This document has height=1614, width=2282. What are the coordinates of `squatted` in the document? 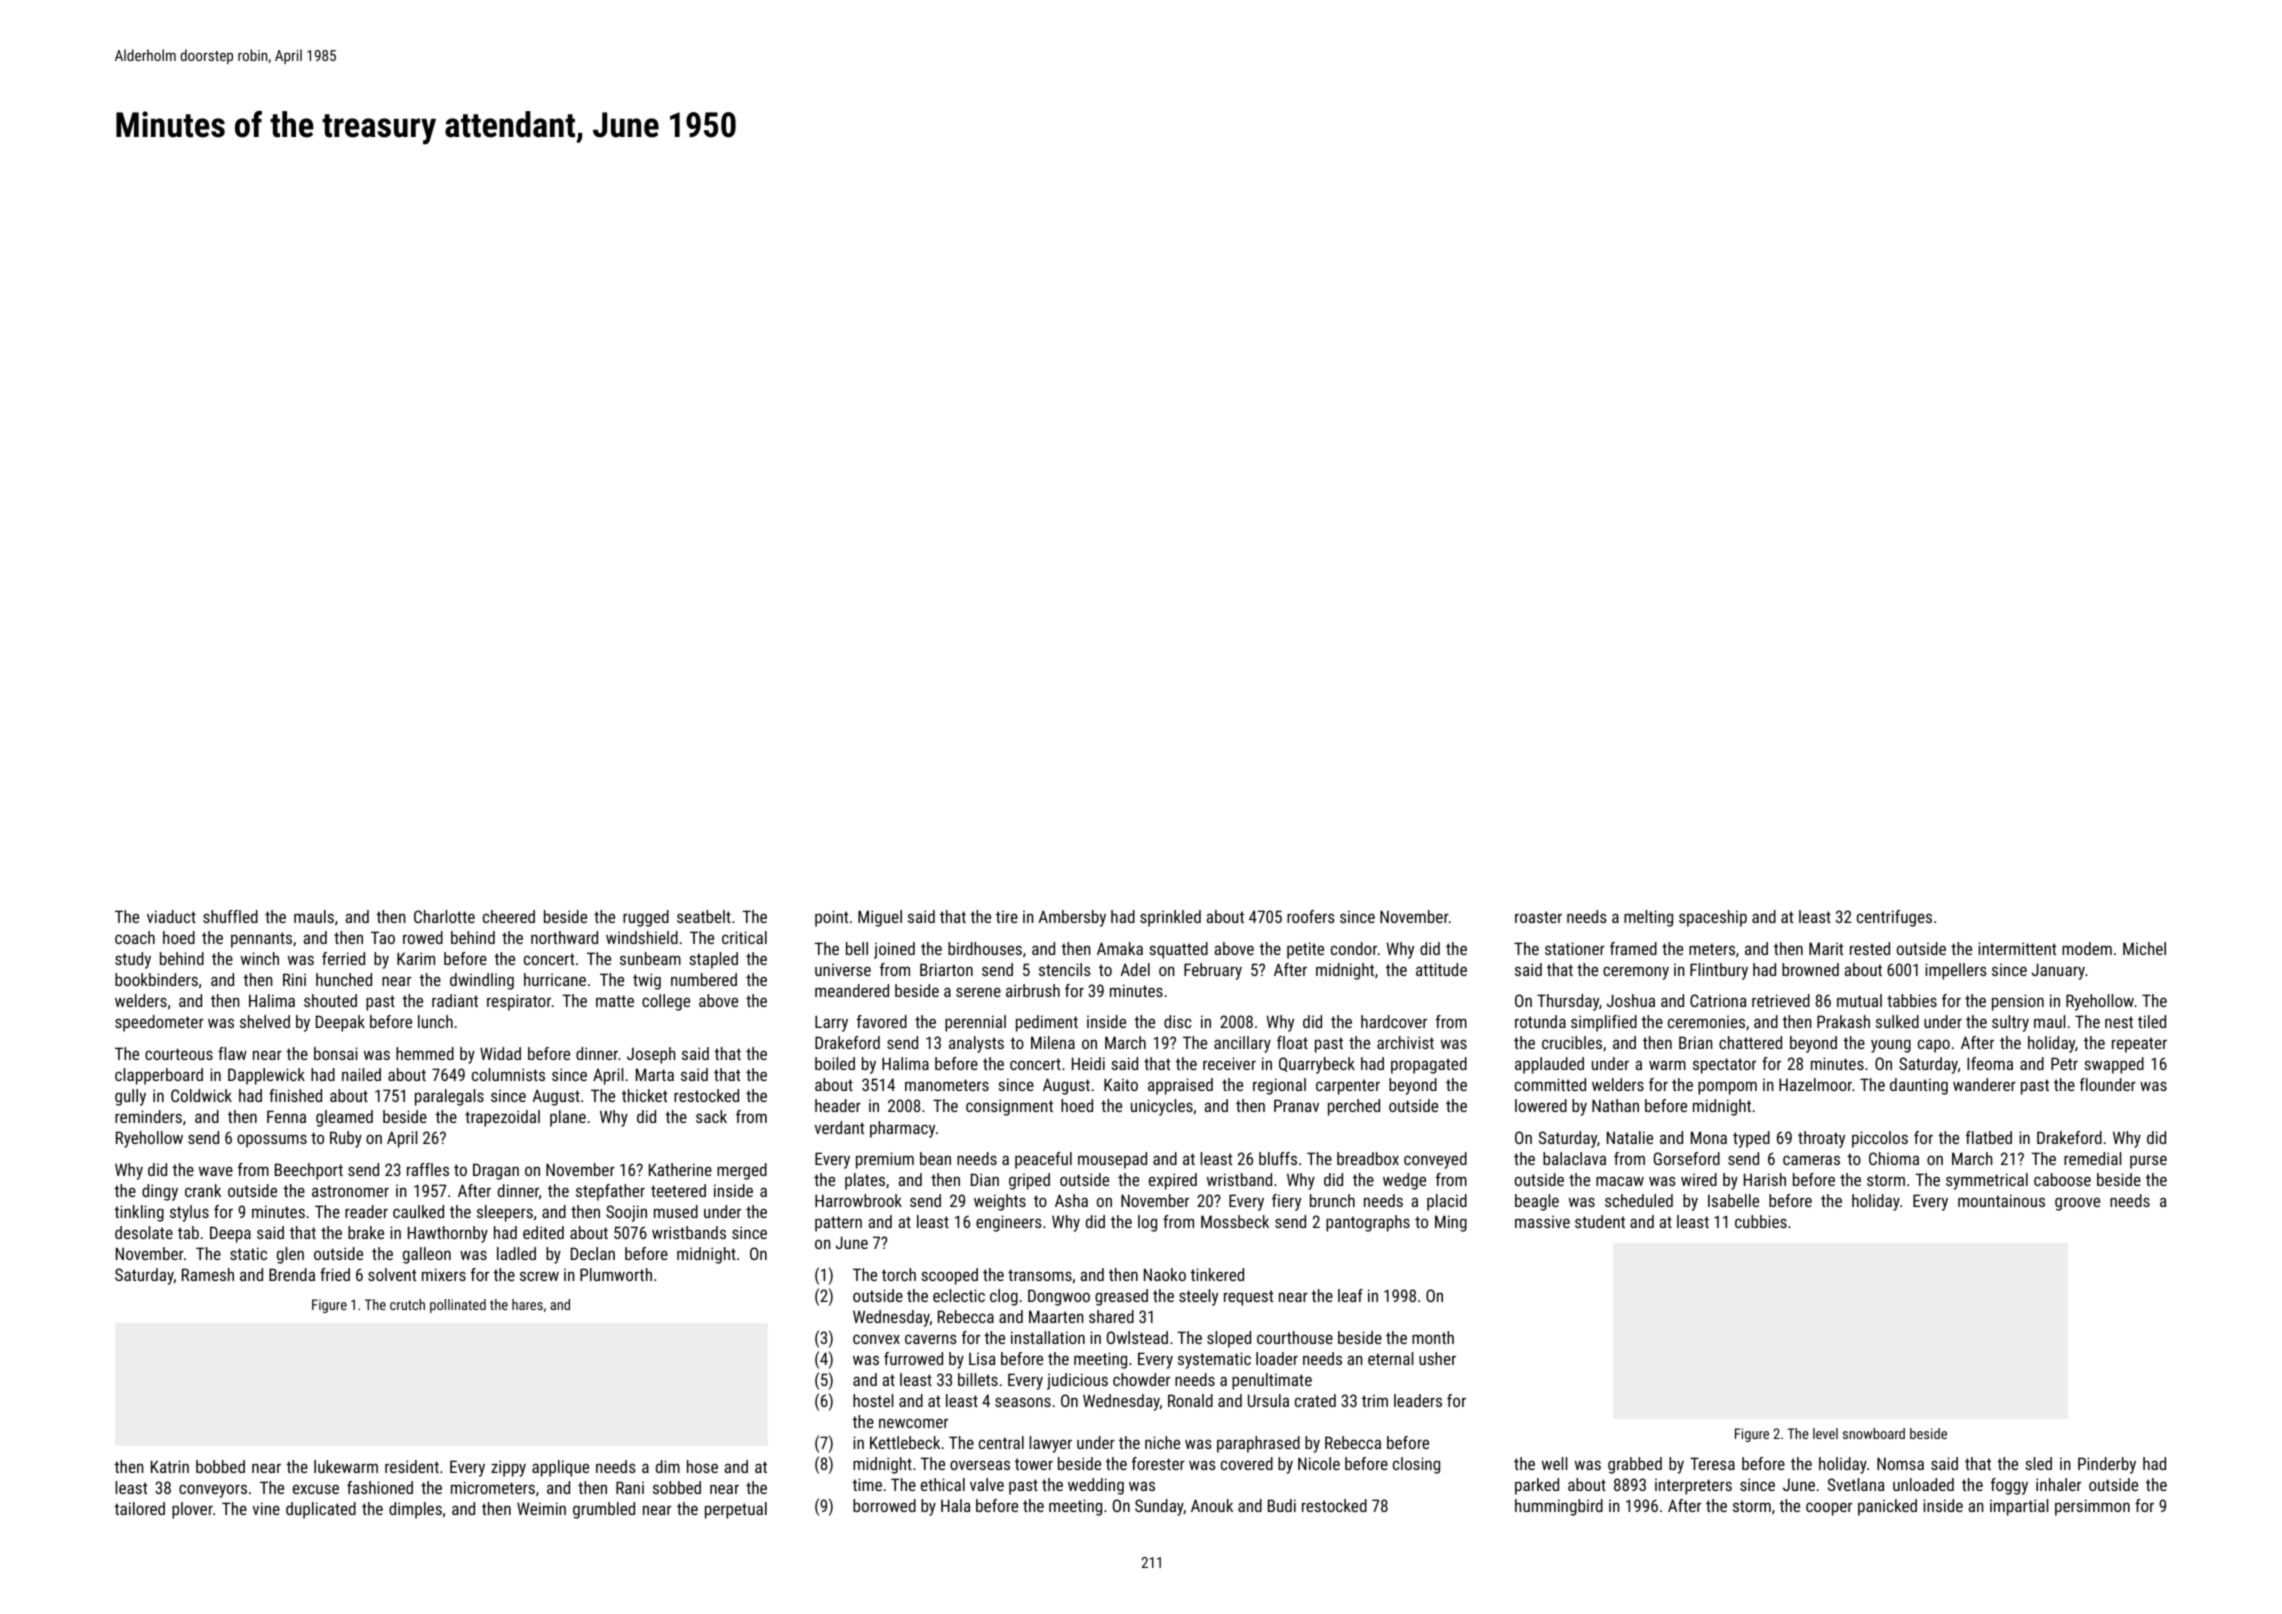 It's located at (1178, 950).
